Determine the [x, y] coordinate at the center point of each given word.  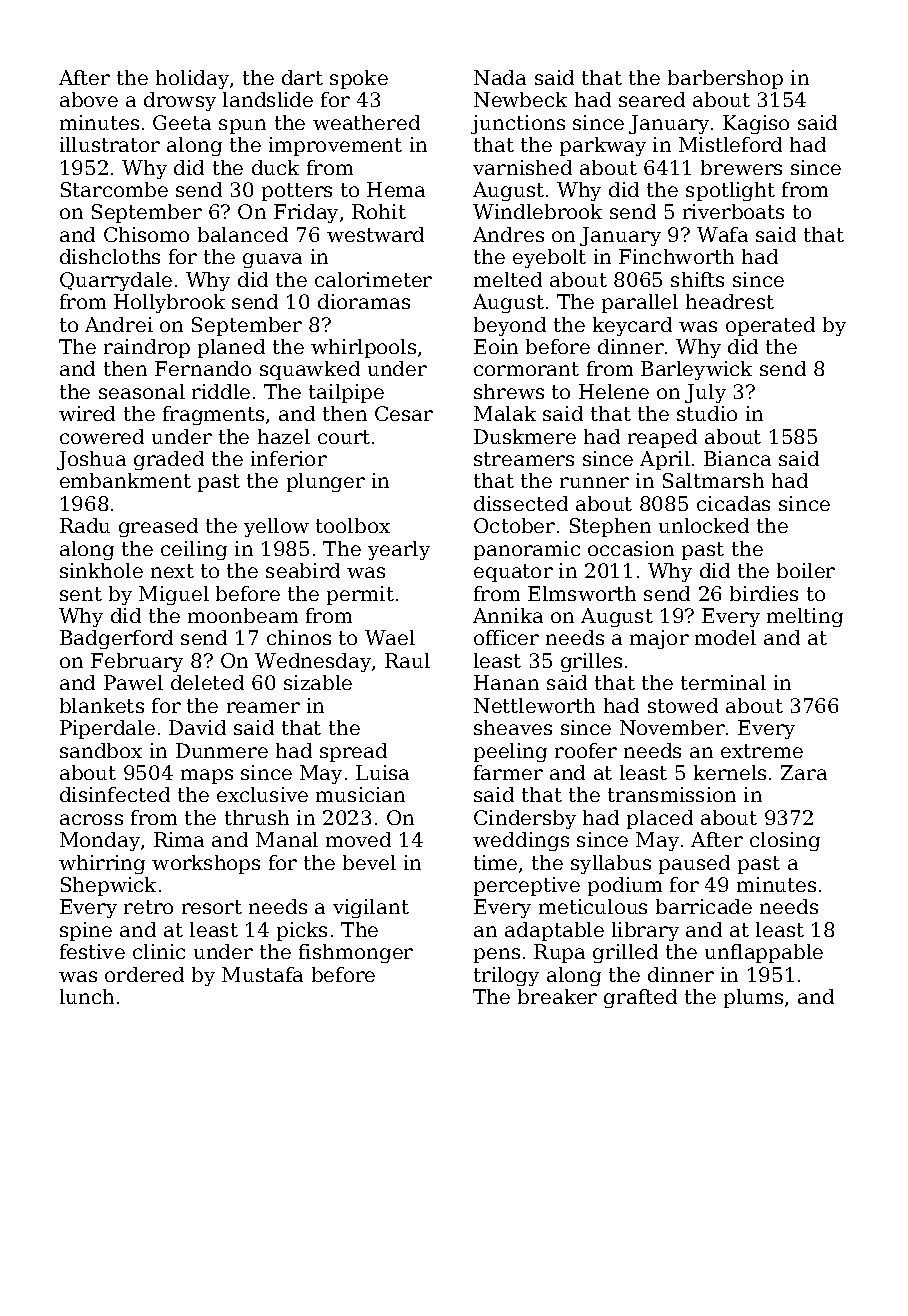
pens [497, 955]
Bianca [737, 458]
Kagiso [756, 124]
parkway [603, 146]
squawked [310, 370]
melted [508, 279]
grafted [640, 998]
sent [81, 594]
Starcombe [114, 189]
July [705, 393]
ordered [144, 974]
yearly [399, 550]
